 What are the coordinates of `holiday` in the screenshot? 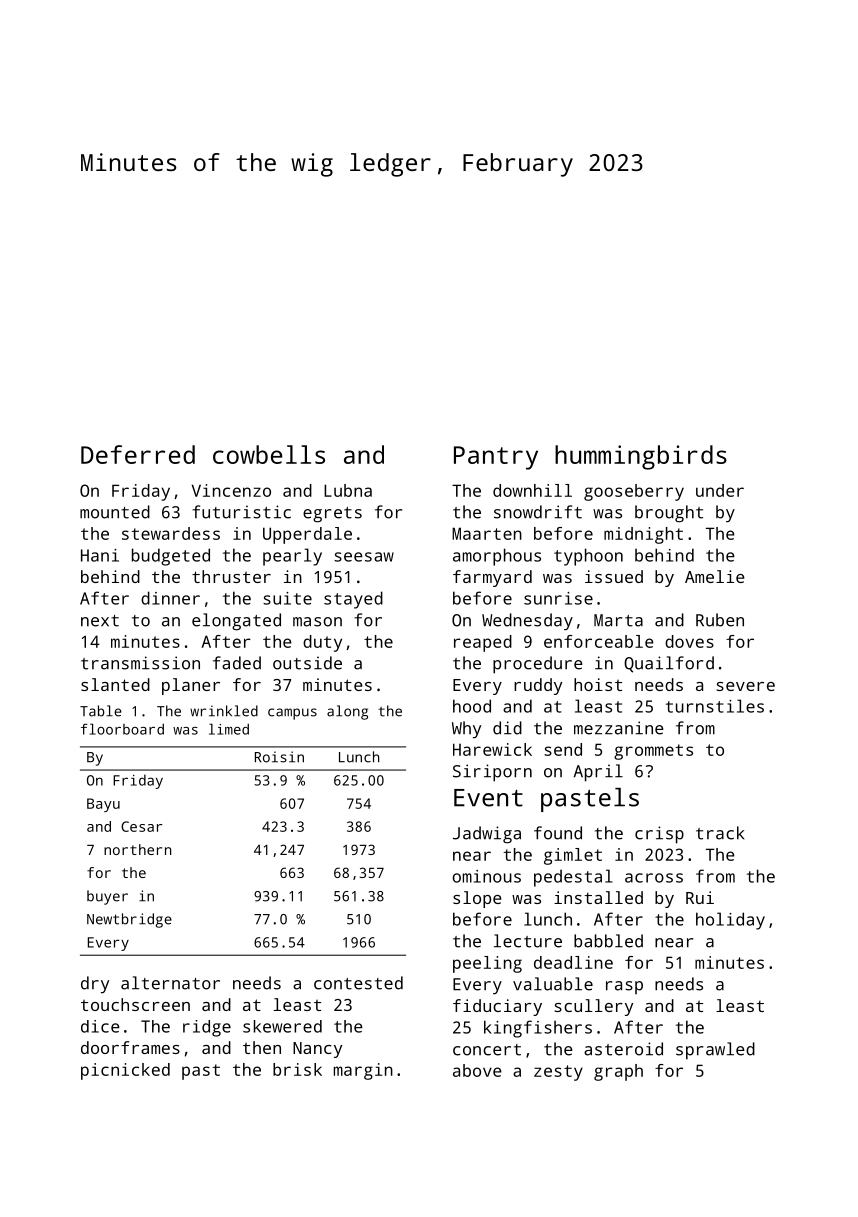 It's located at (730, 921).
